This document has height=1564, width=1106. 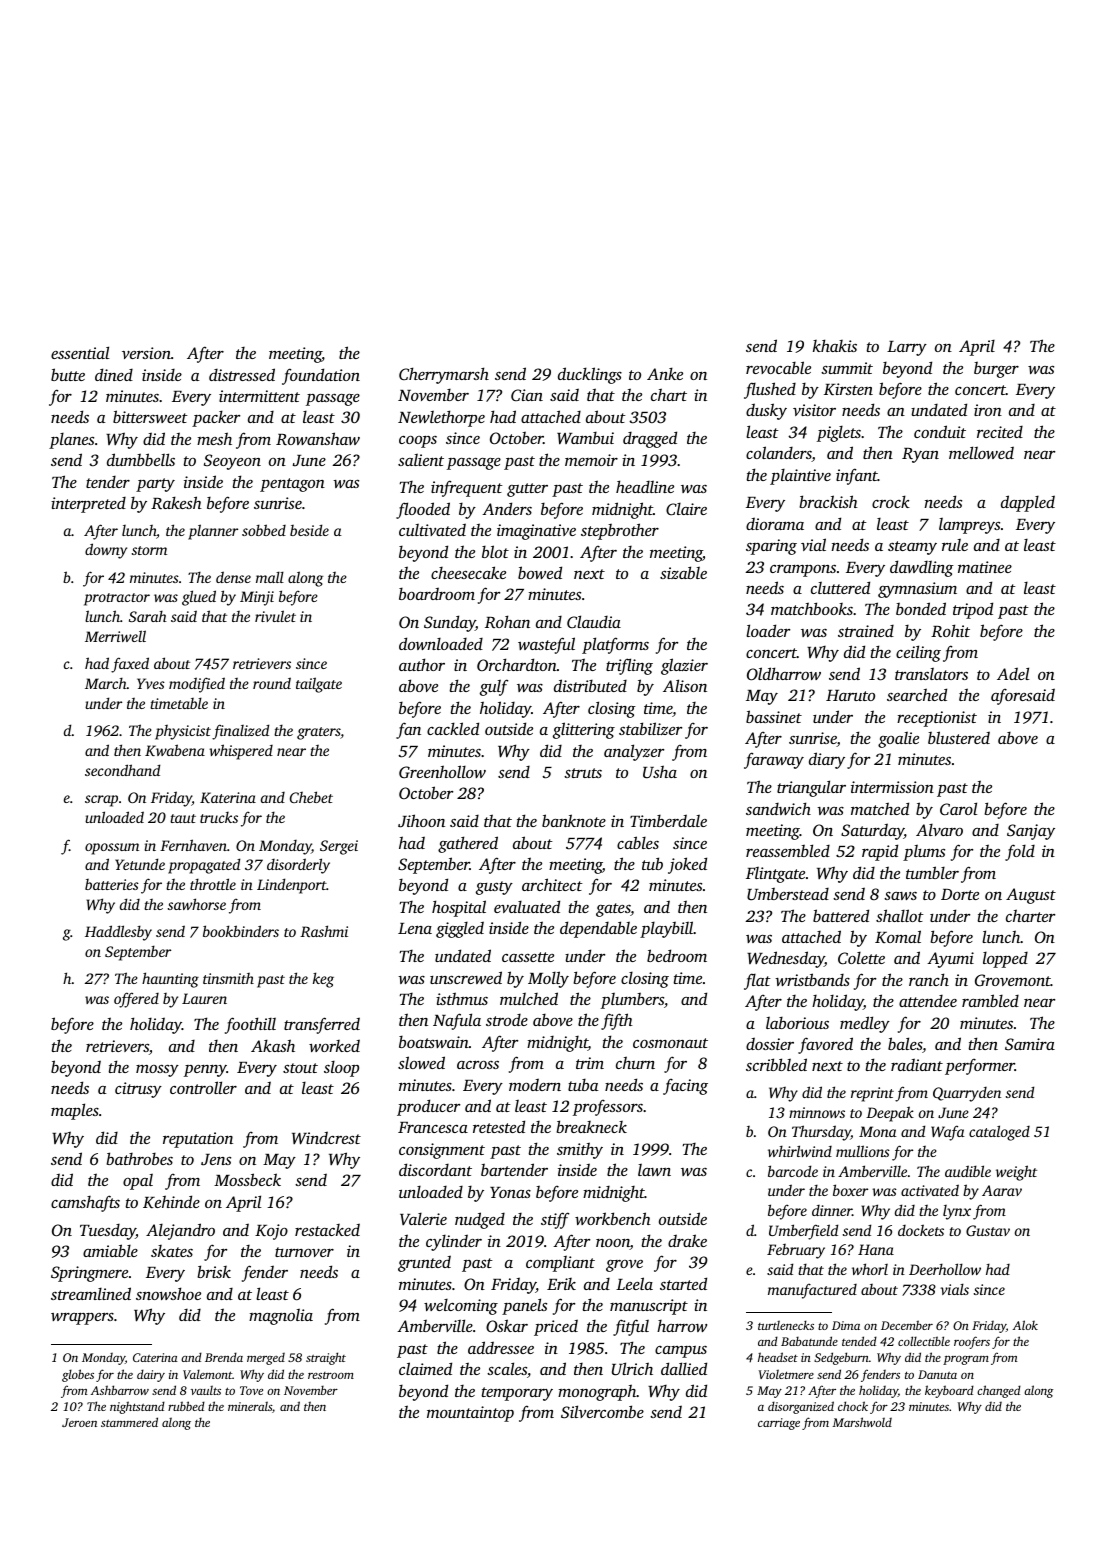 What do you see at coordinates (214, 438) in the document?
I see `mesh` at bounding box center [214, 438].
